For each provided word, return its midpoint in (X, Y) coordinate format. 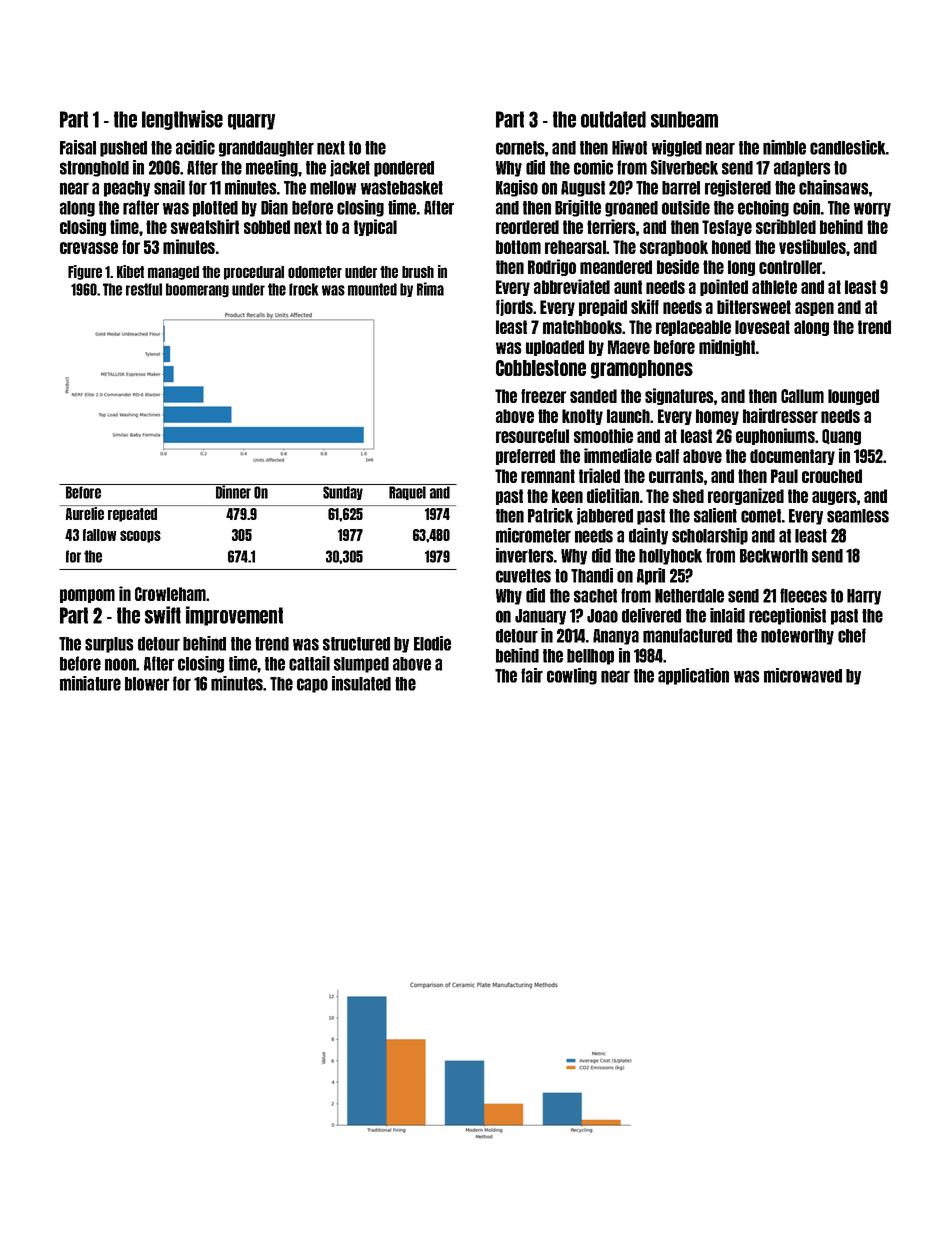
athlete (774, 287)
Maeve (629, 347)
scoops (140, 536)
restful (144, 289)
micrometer (533, 535)
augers (834, 498)
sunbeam (684, 119)
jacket (350, 168)
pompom (87, 596)
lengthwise (182, 120)
